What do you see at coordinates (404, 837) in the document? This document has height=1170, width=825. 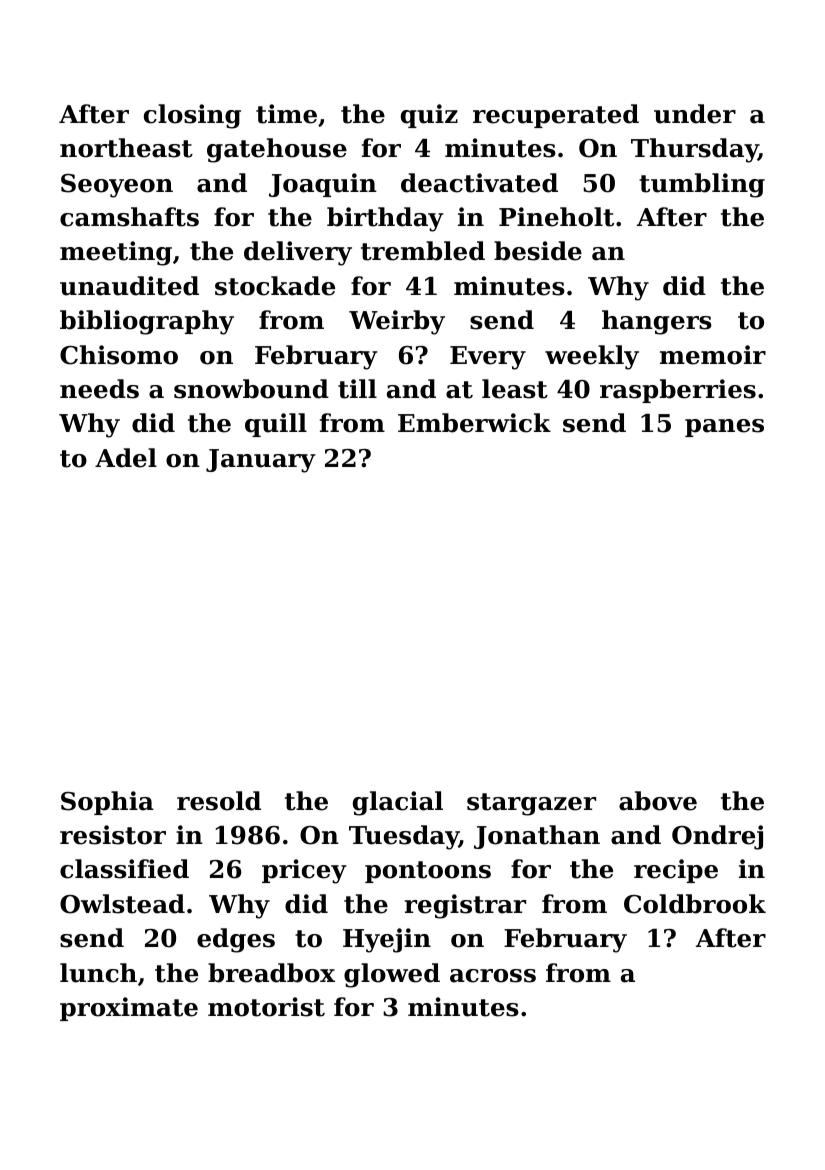 I see `Tuesday` at bounding box center [404, 837].
